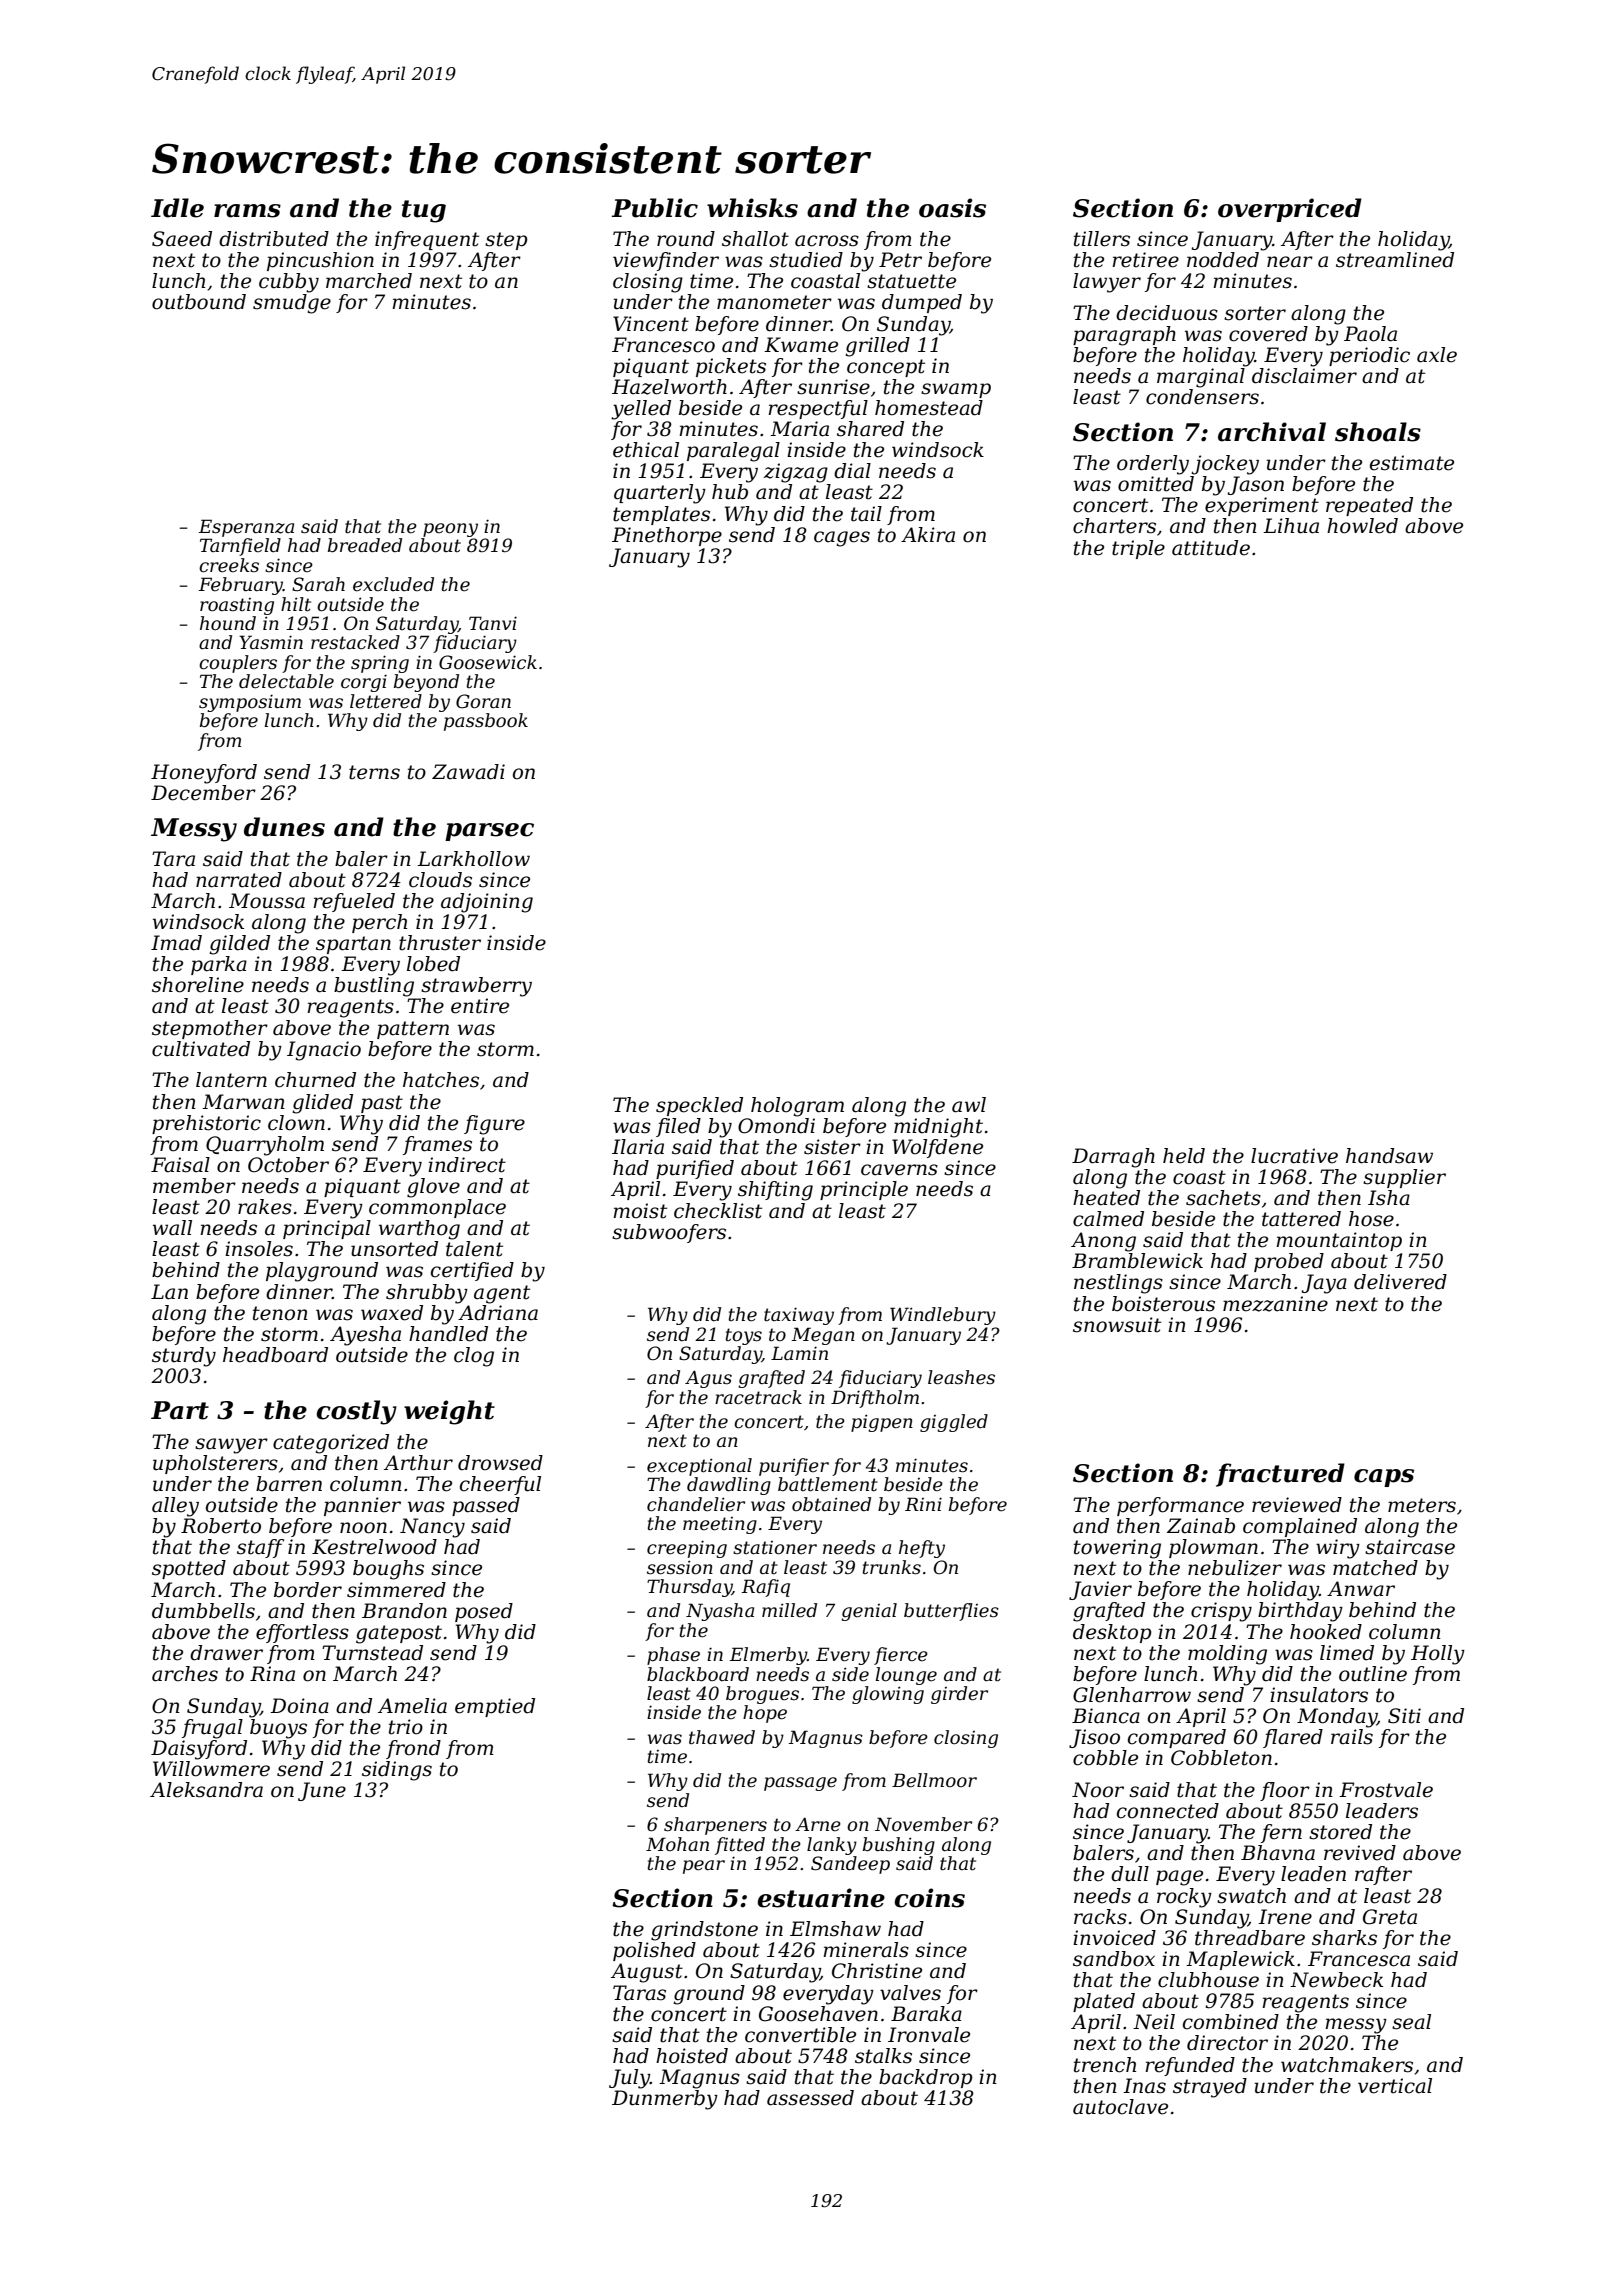 This screenshot has width=1620, height=2292. I want to click on Idle, so click(177, 208).
